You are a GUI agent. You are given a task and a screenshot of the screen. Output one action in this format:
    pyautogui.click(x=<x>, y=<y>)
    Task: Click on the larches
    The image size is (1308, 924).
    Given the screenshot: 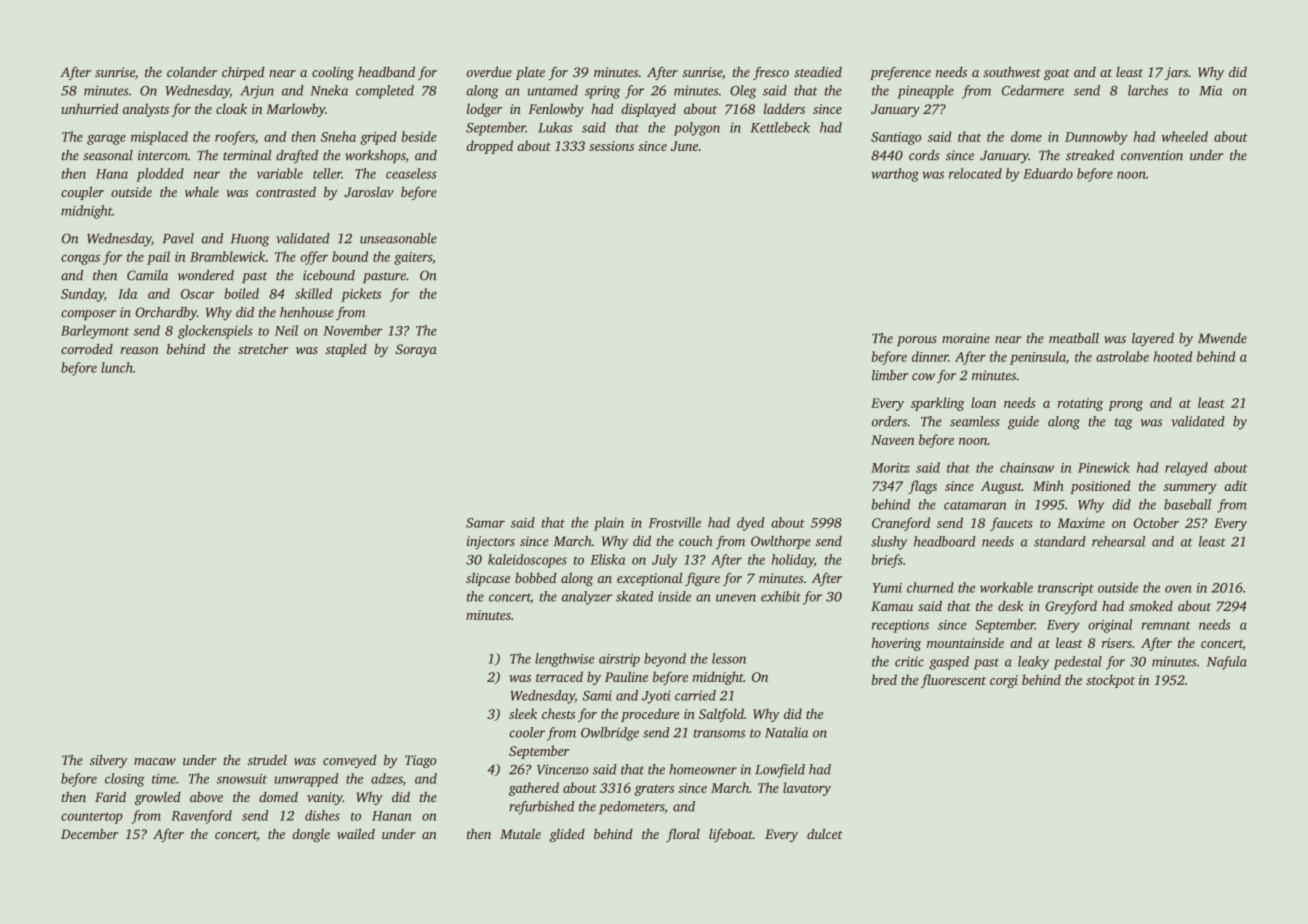 What is the action you would take?
    pyautogui.click(x=1148, y=90)
